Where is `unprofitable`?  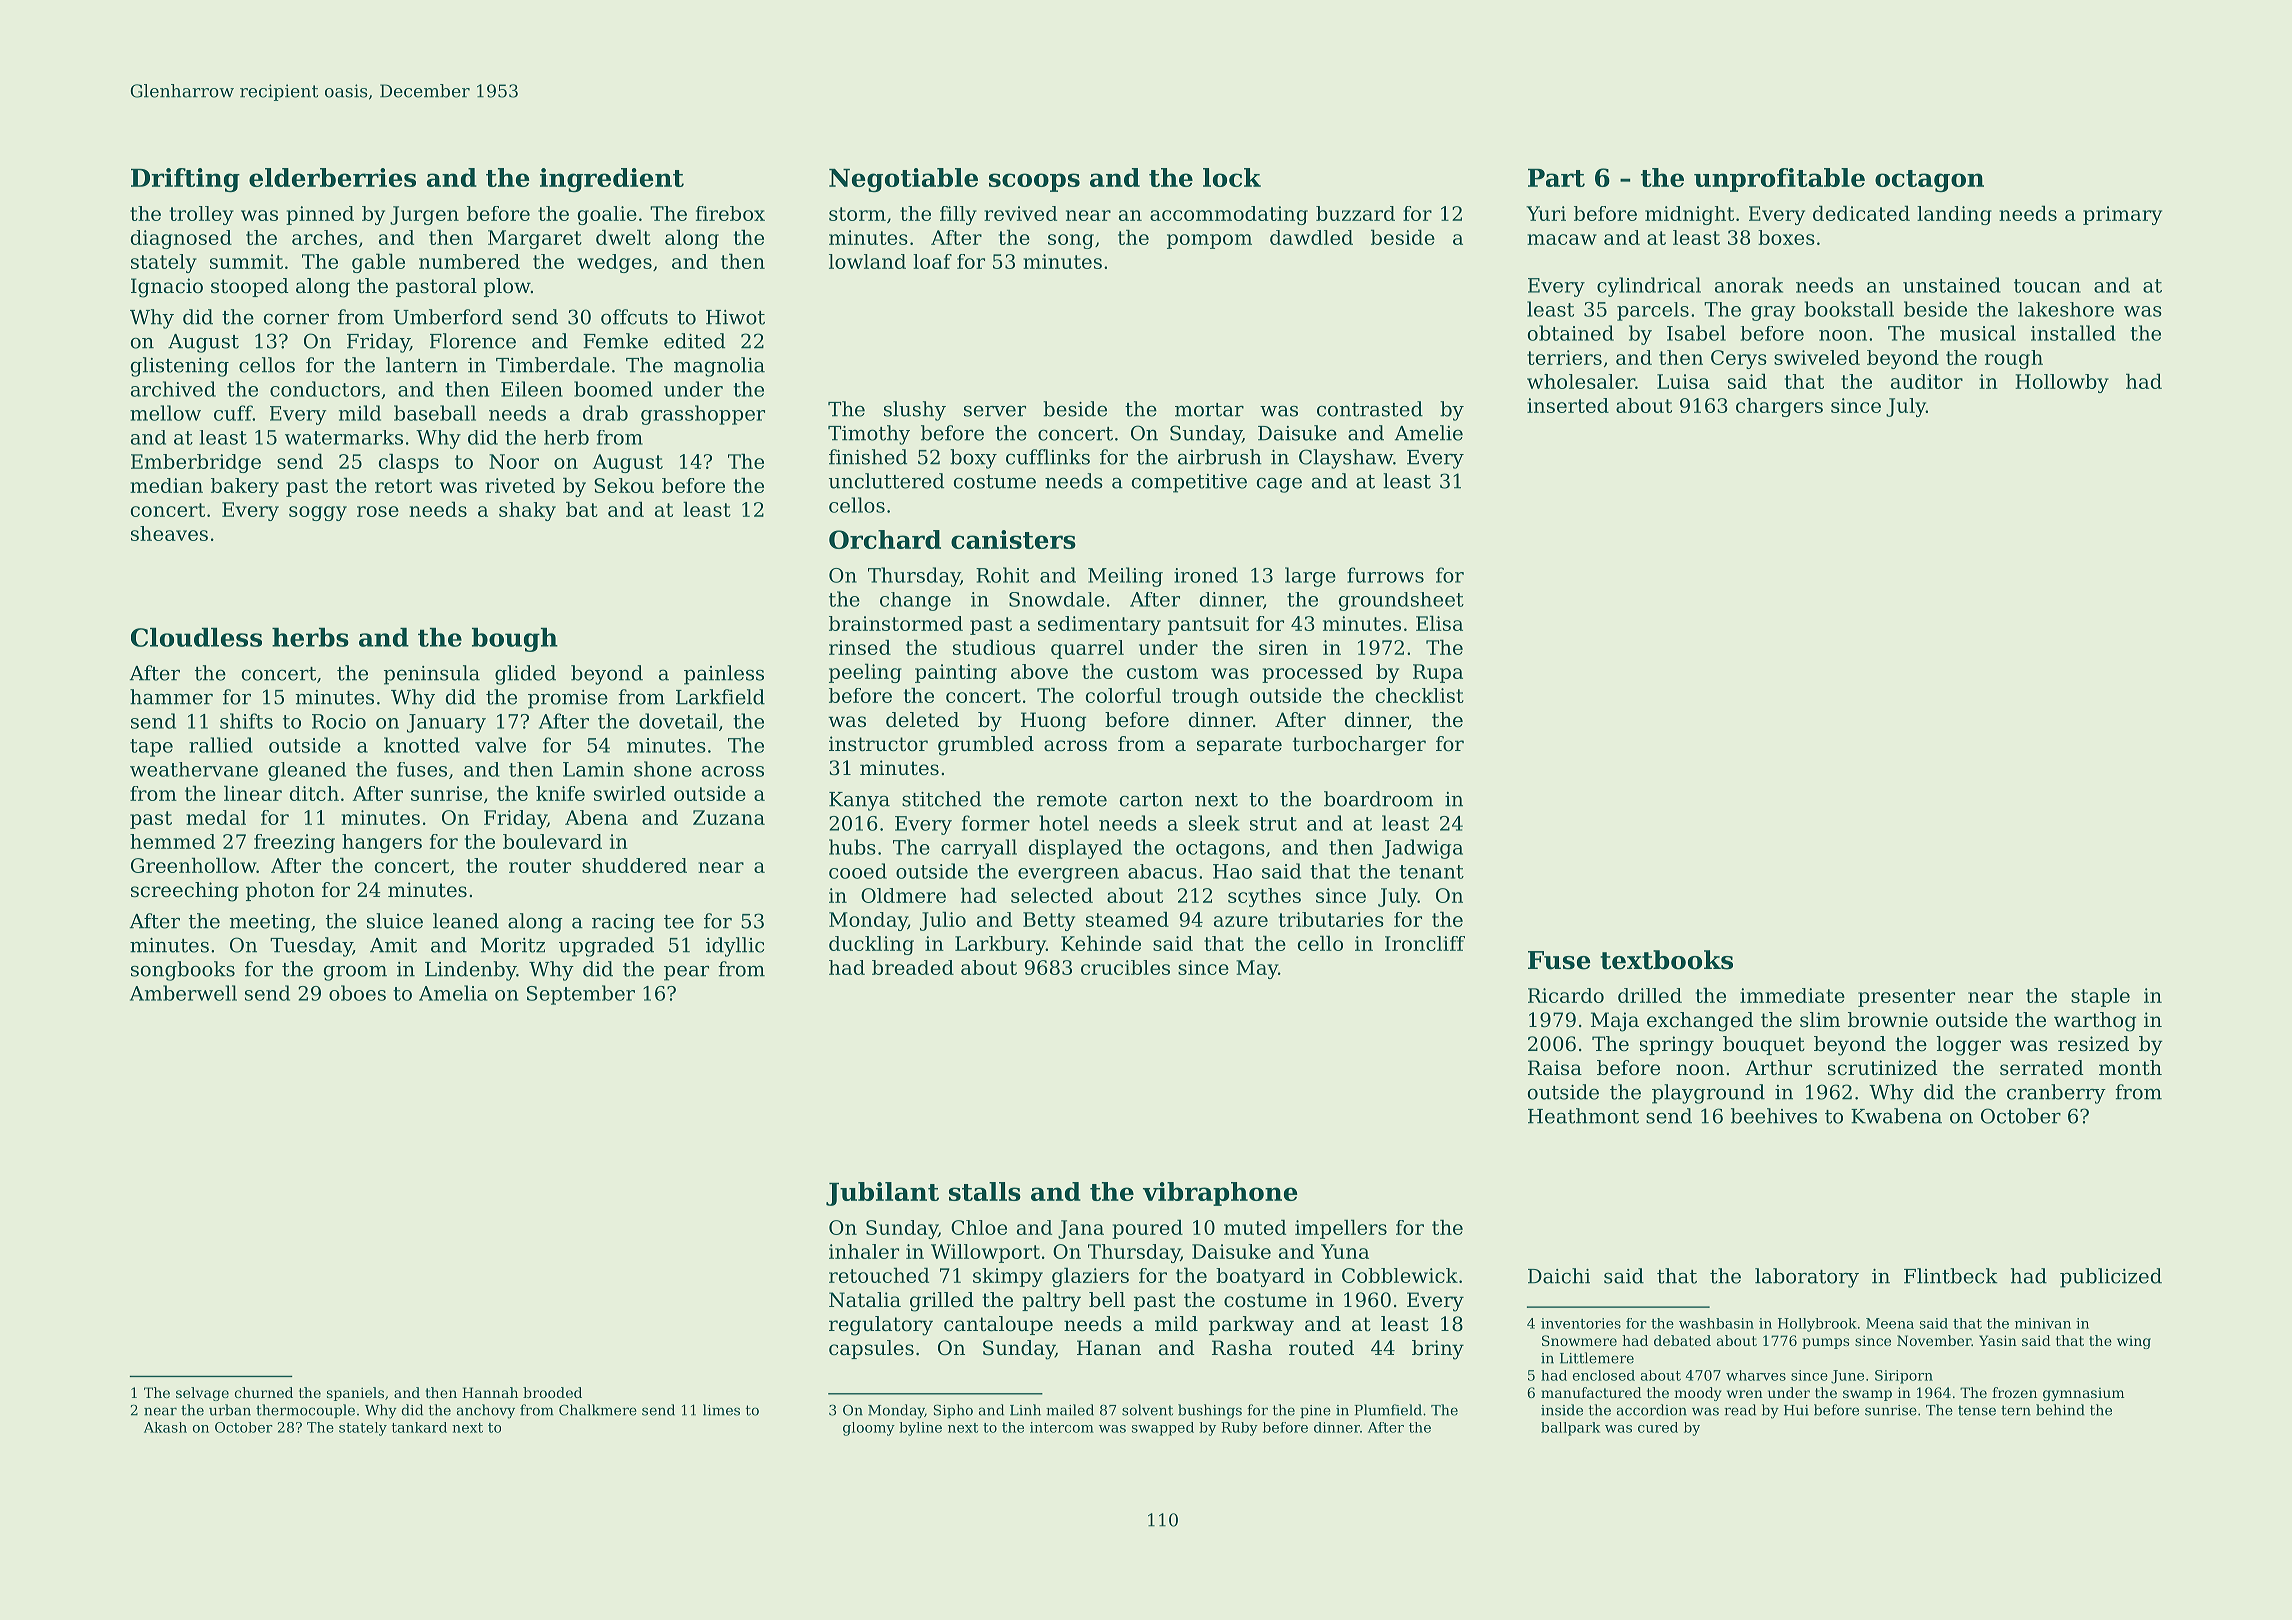 unprofitable is located at coordinates (1779, 180).
